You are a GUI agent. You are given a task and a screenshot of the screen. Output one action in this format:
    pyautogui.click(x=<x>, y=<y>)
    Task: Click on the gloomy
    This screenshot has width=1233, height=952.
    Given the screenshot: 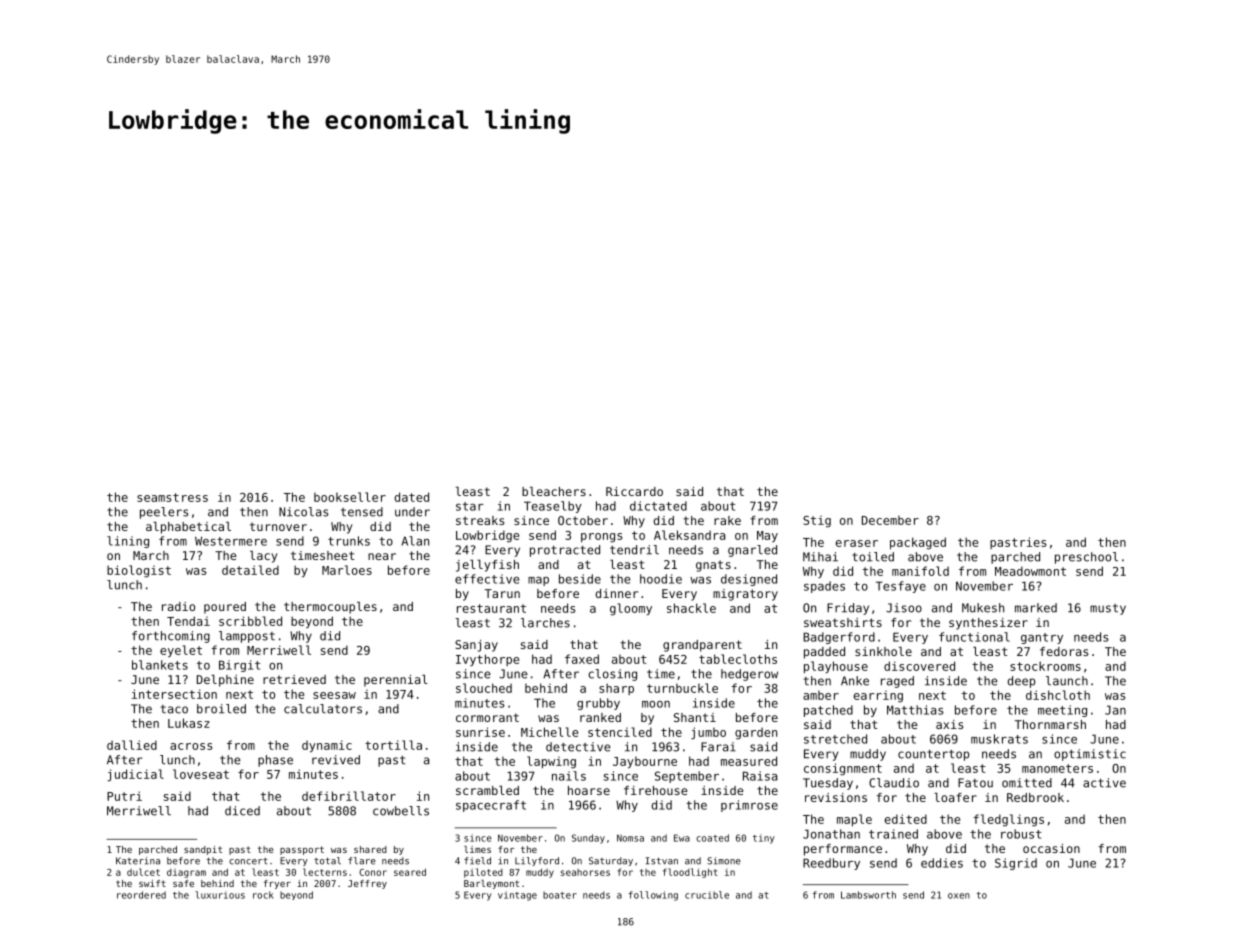 What is the action you would take?
    pyautogui.click(x=631, y=609)
